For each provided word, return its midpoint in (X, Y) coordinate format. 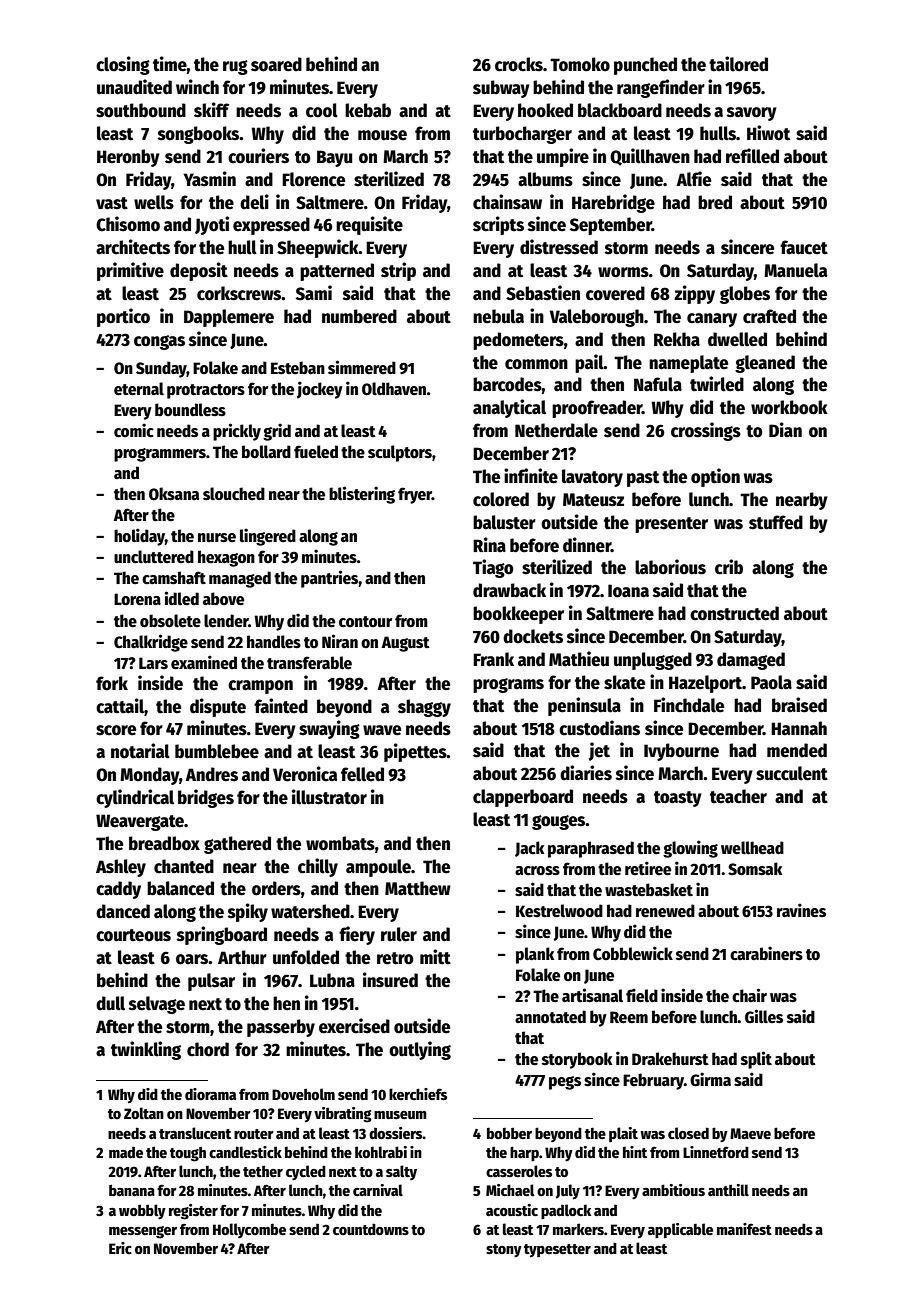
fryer (415, 495)
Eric (120, 1248)
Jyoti (212, 225)
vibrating (343, 1115)
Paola (771, 682)
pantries (329, 579)
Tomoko (580, 64)
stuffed (776, 522)
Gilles (764, 1016)
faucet (804, 247)
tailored (738, 64)
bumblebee (217, 751)
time (170, 64)
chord (208, 1049)
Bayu (334, 158)
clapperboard (523, 798)
